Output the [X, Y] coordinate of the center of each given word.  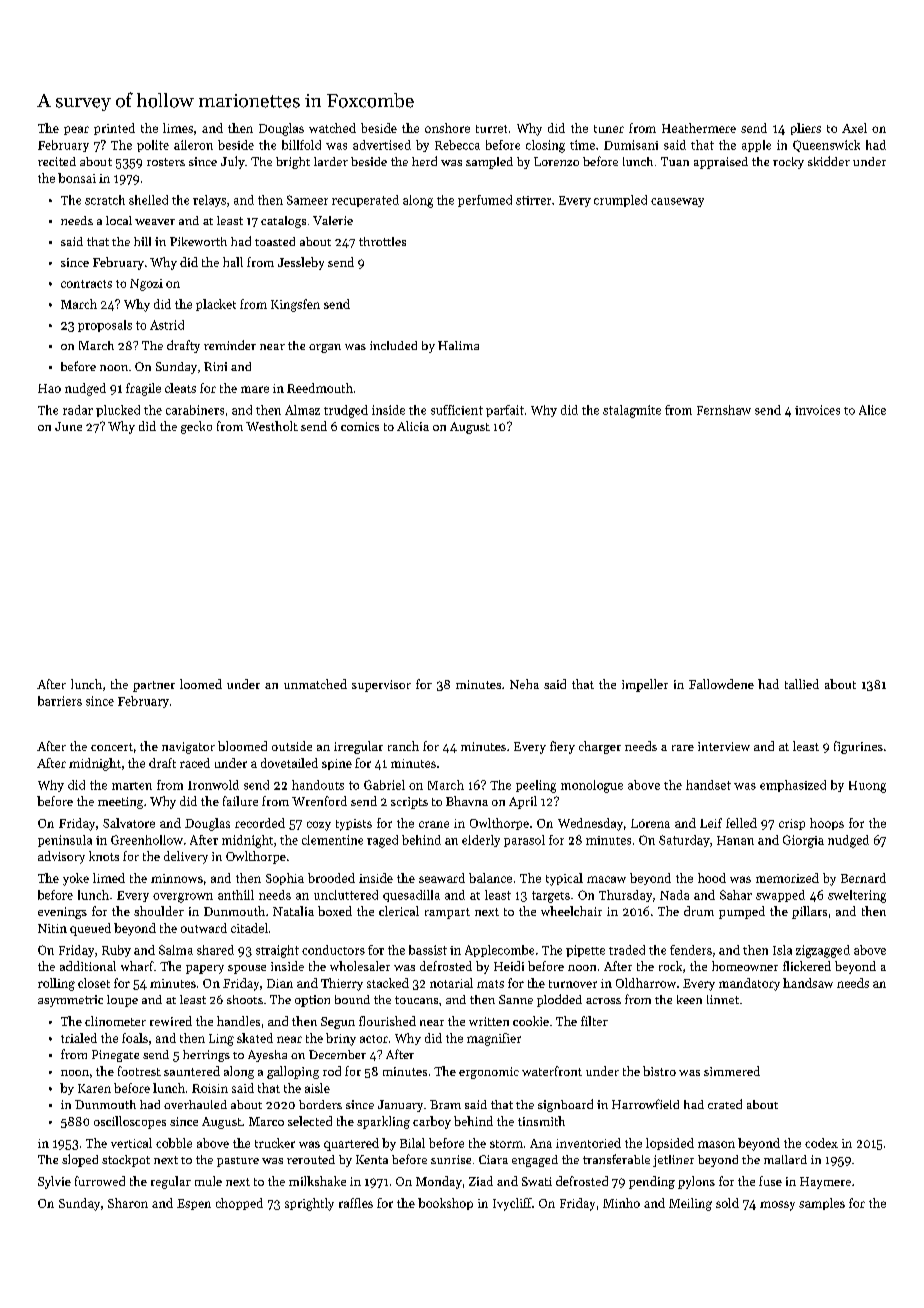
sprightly [309, 1204]
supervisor [381, 686]
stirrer [533, 200]
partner [154, 686]
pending [652, 1182]
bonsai [77, 178]
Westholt [272, 426]
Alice [872, 410]
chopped [239, 1204]
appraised [721, 163]
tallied [802, 684]
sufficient [457, 410]
